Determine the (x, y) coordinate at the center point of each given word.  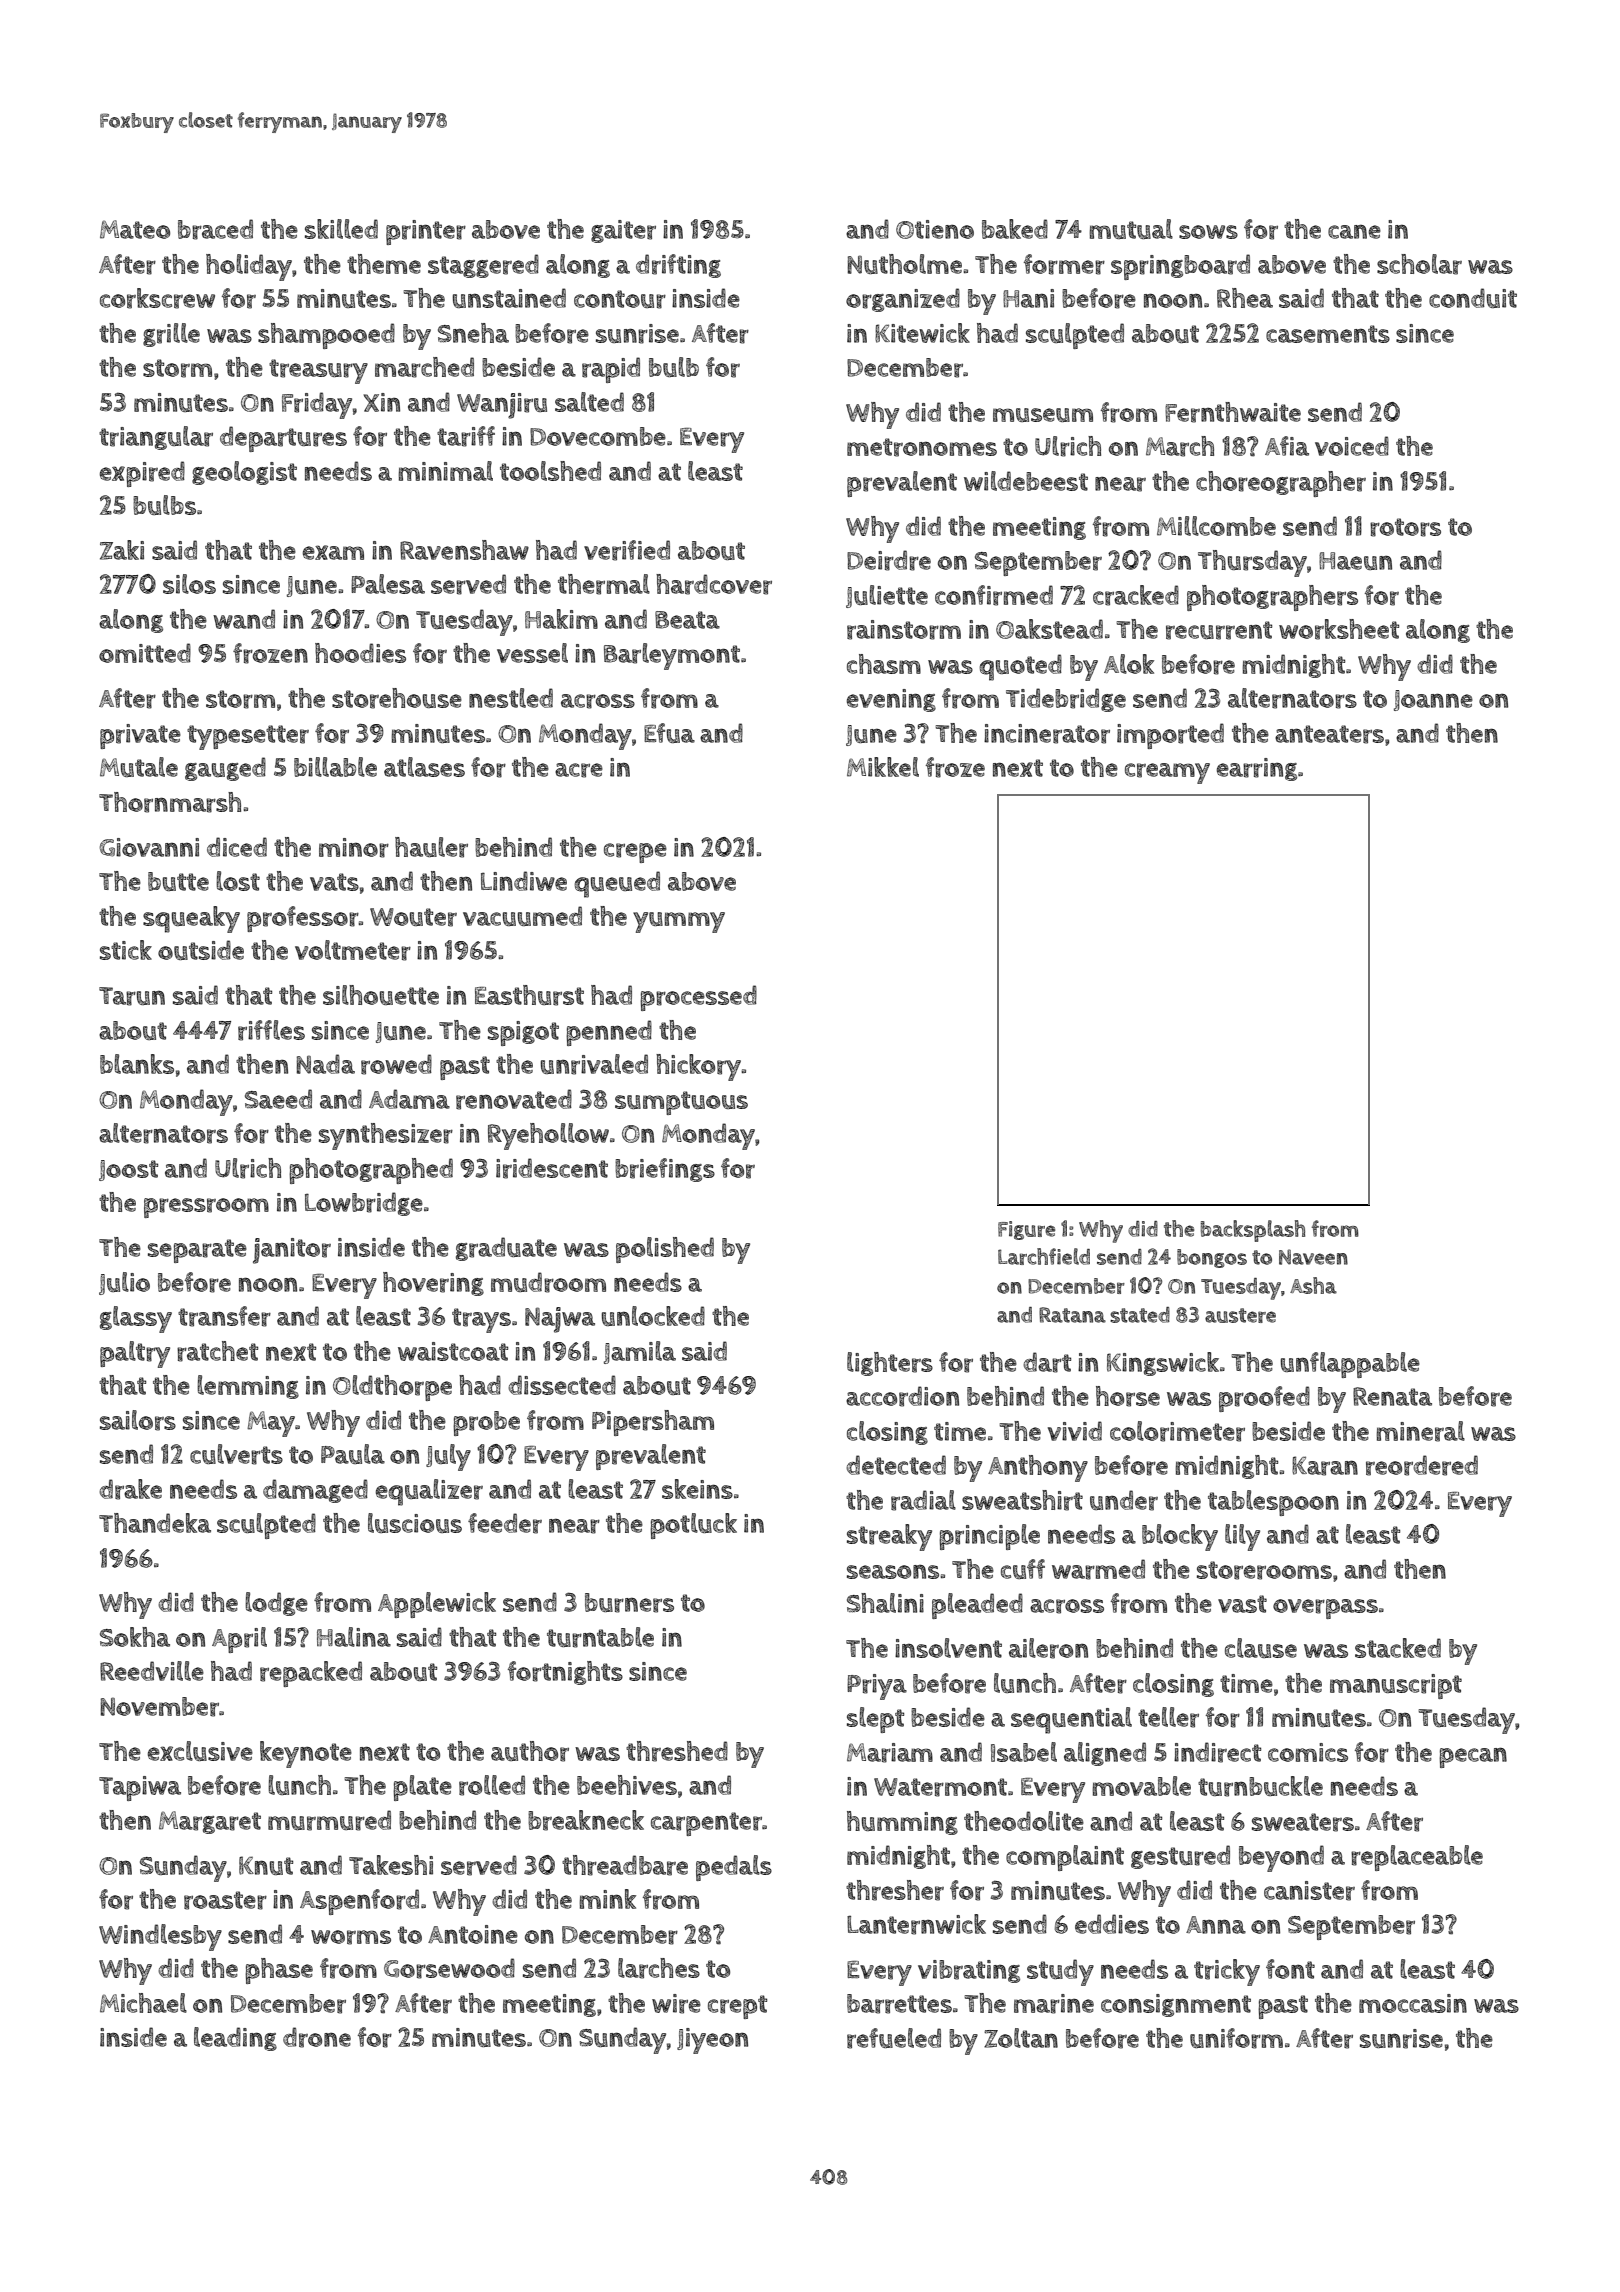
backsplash (1253, 1231)
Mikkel (883, 767)
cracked (1136, 595)
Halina (354, 1637)
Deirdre (889, 560)
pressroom (206, 1208)
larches (659, 1968)
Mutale (139, 767)
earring (1257, 769)
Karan (1325, 1466)
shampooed (326, 336)
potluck (693, 1526)
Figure (1026, 1230)
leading (235, 2039)
